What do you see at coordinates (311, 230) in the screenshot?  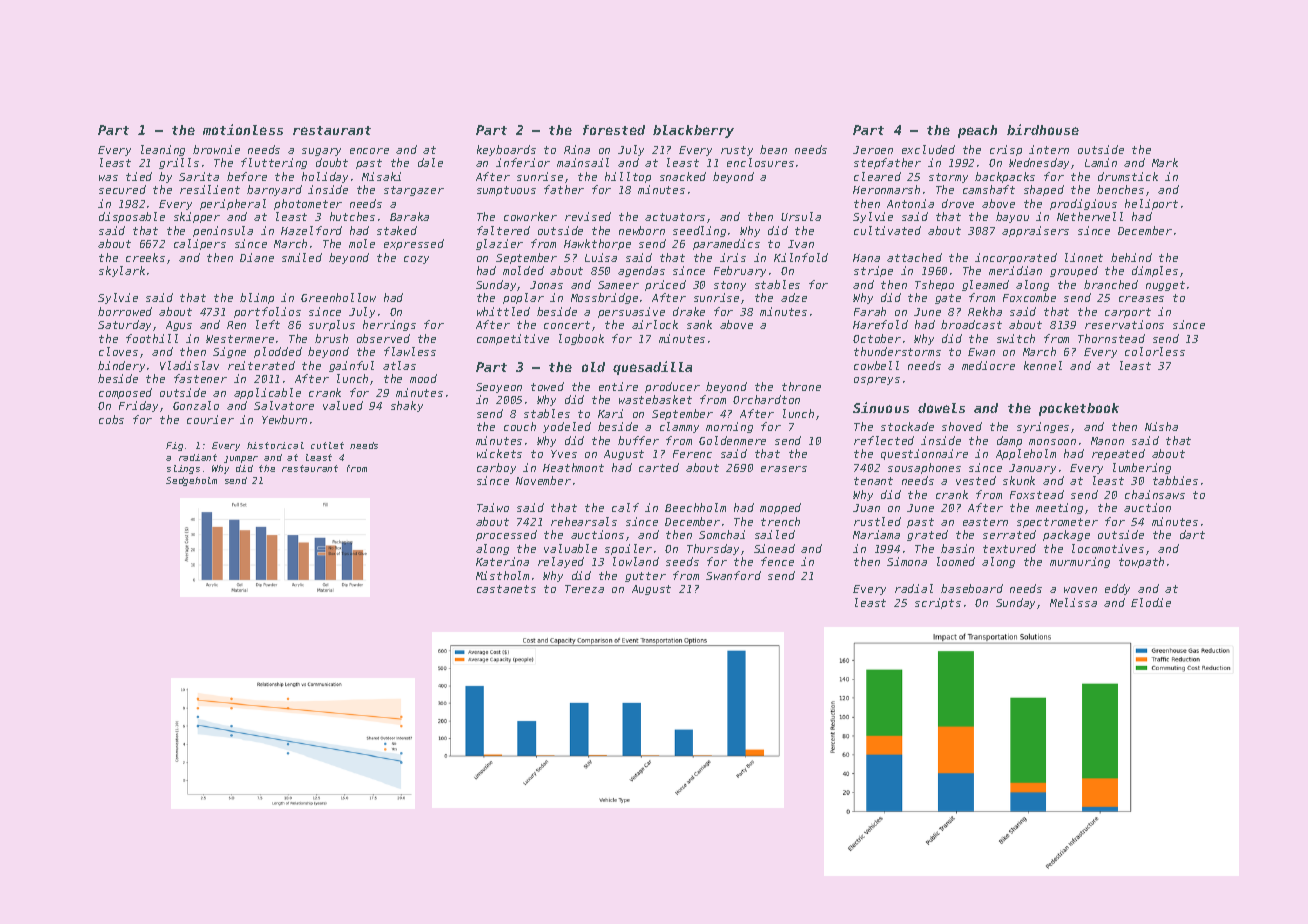 I see `Hazelford` at bounding box center [311, 230].
